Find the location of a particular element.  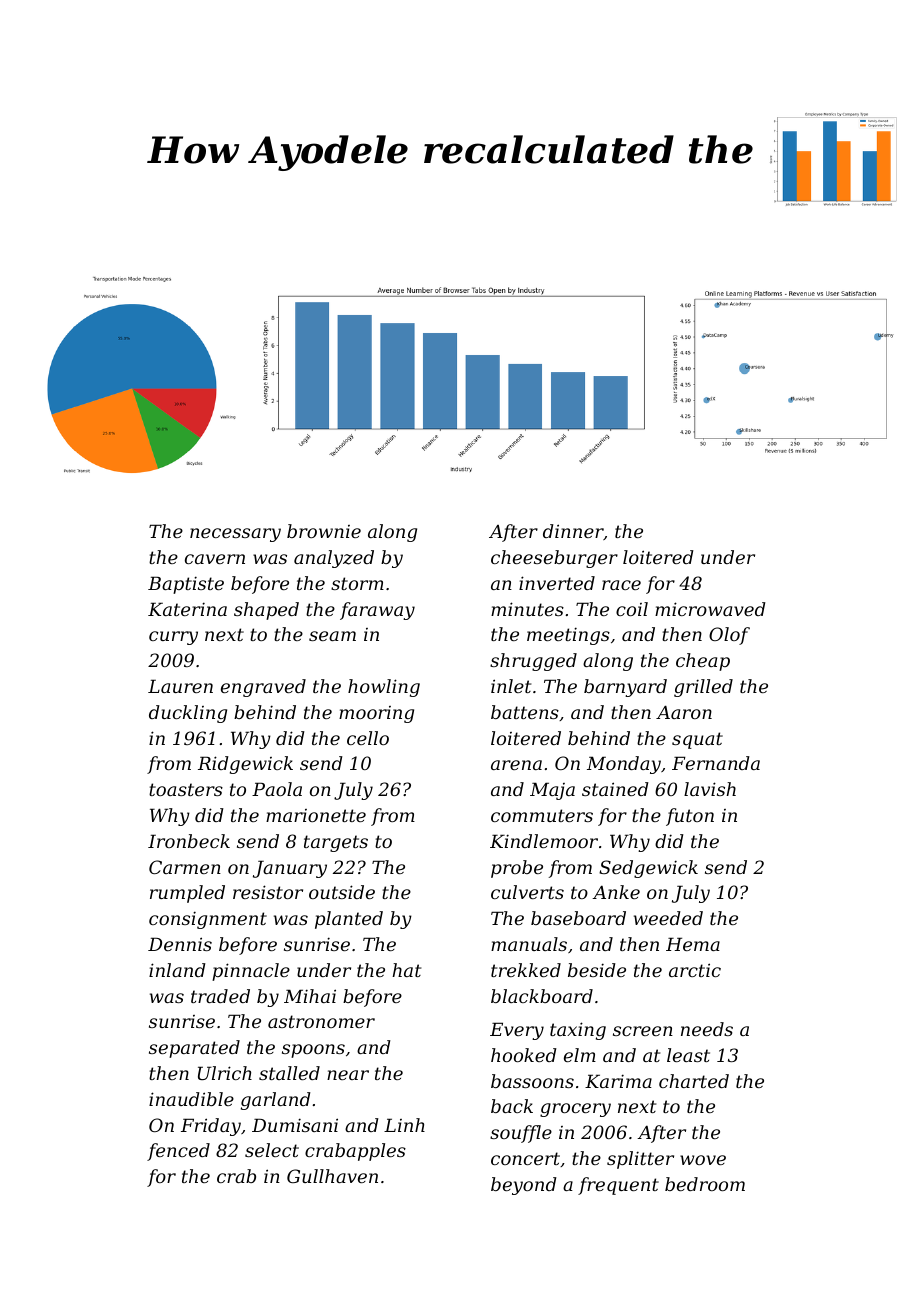

Gullhaven is located at coordinates (332, 1176).
